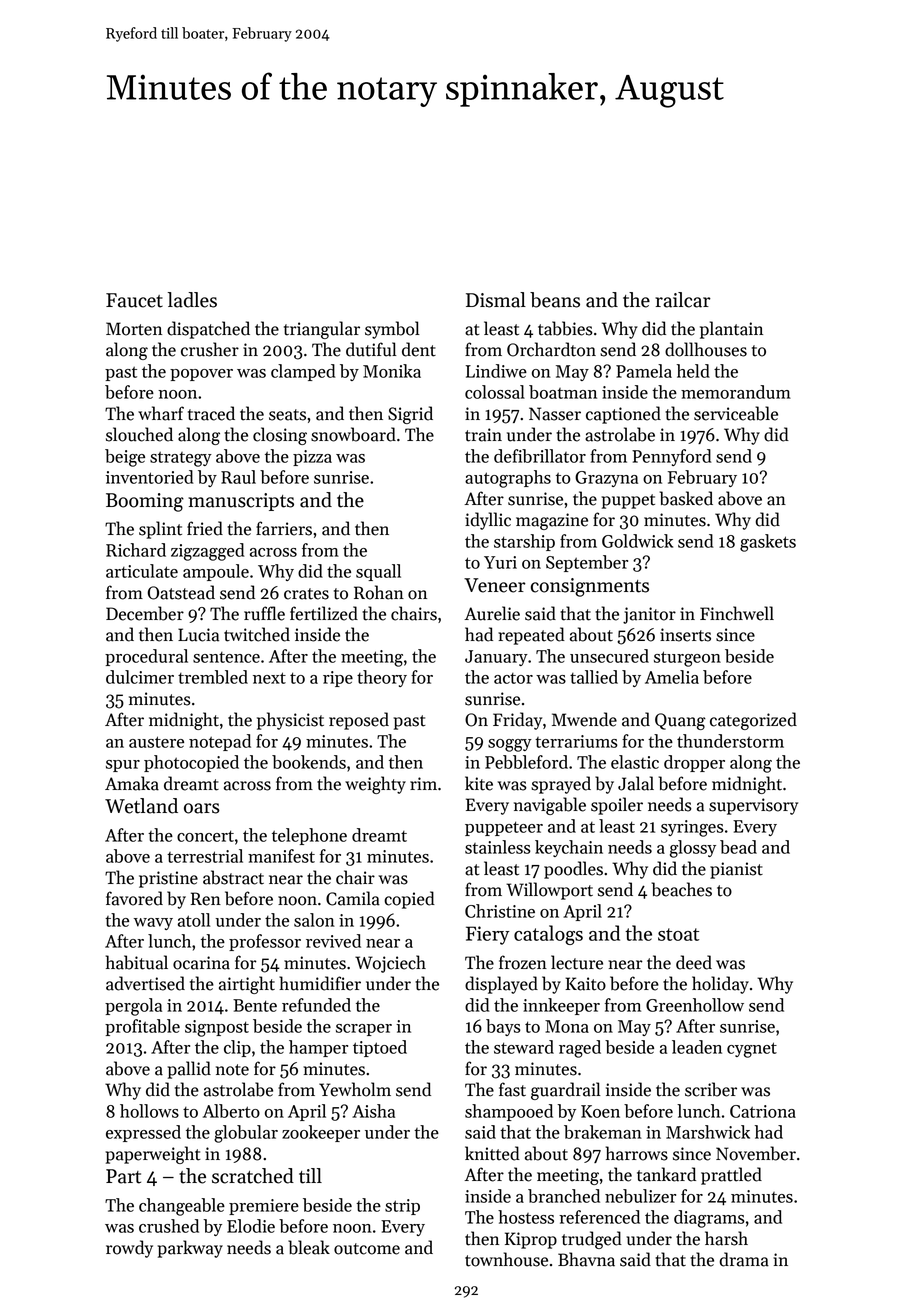 The height and width of the screenshot is (1316, 908). I want to click on bead, so click(738, 847).
